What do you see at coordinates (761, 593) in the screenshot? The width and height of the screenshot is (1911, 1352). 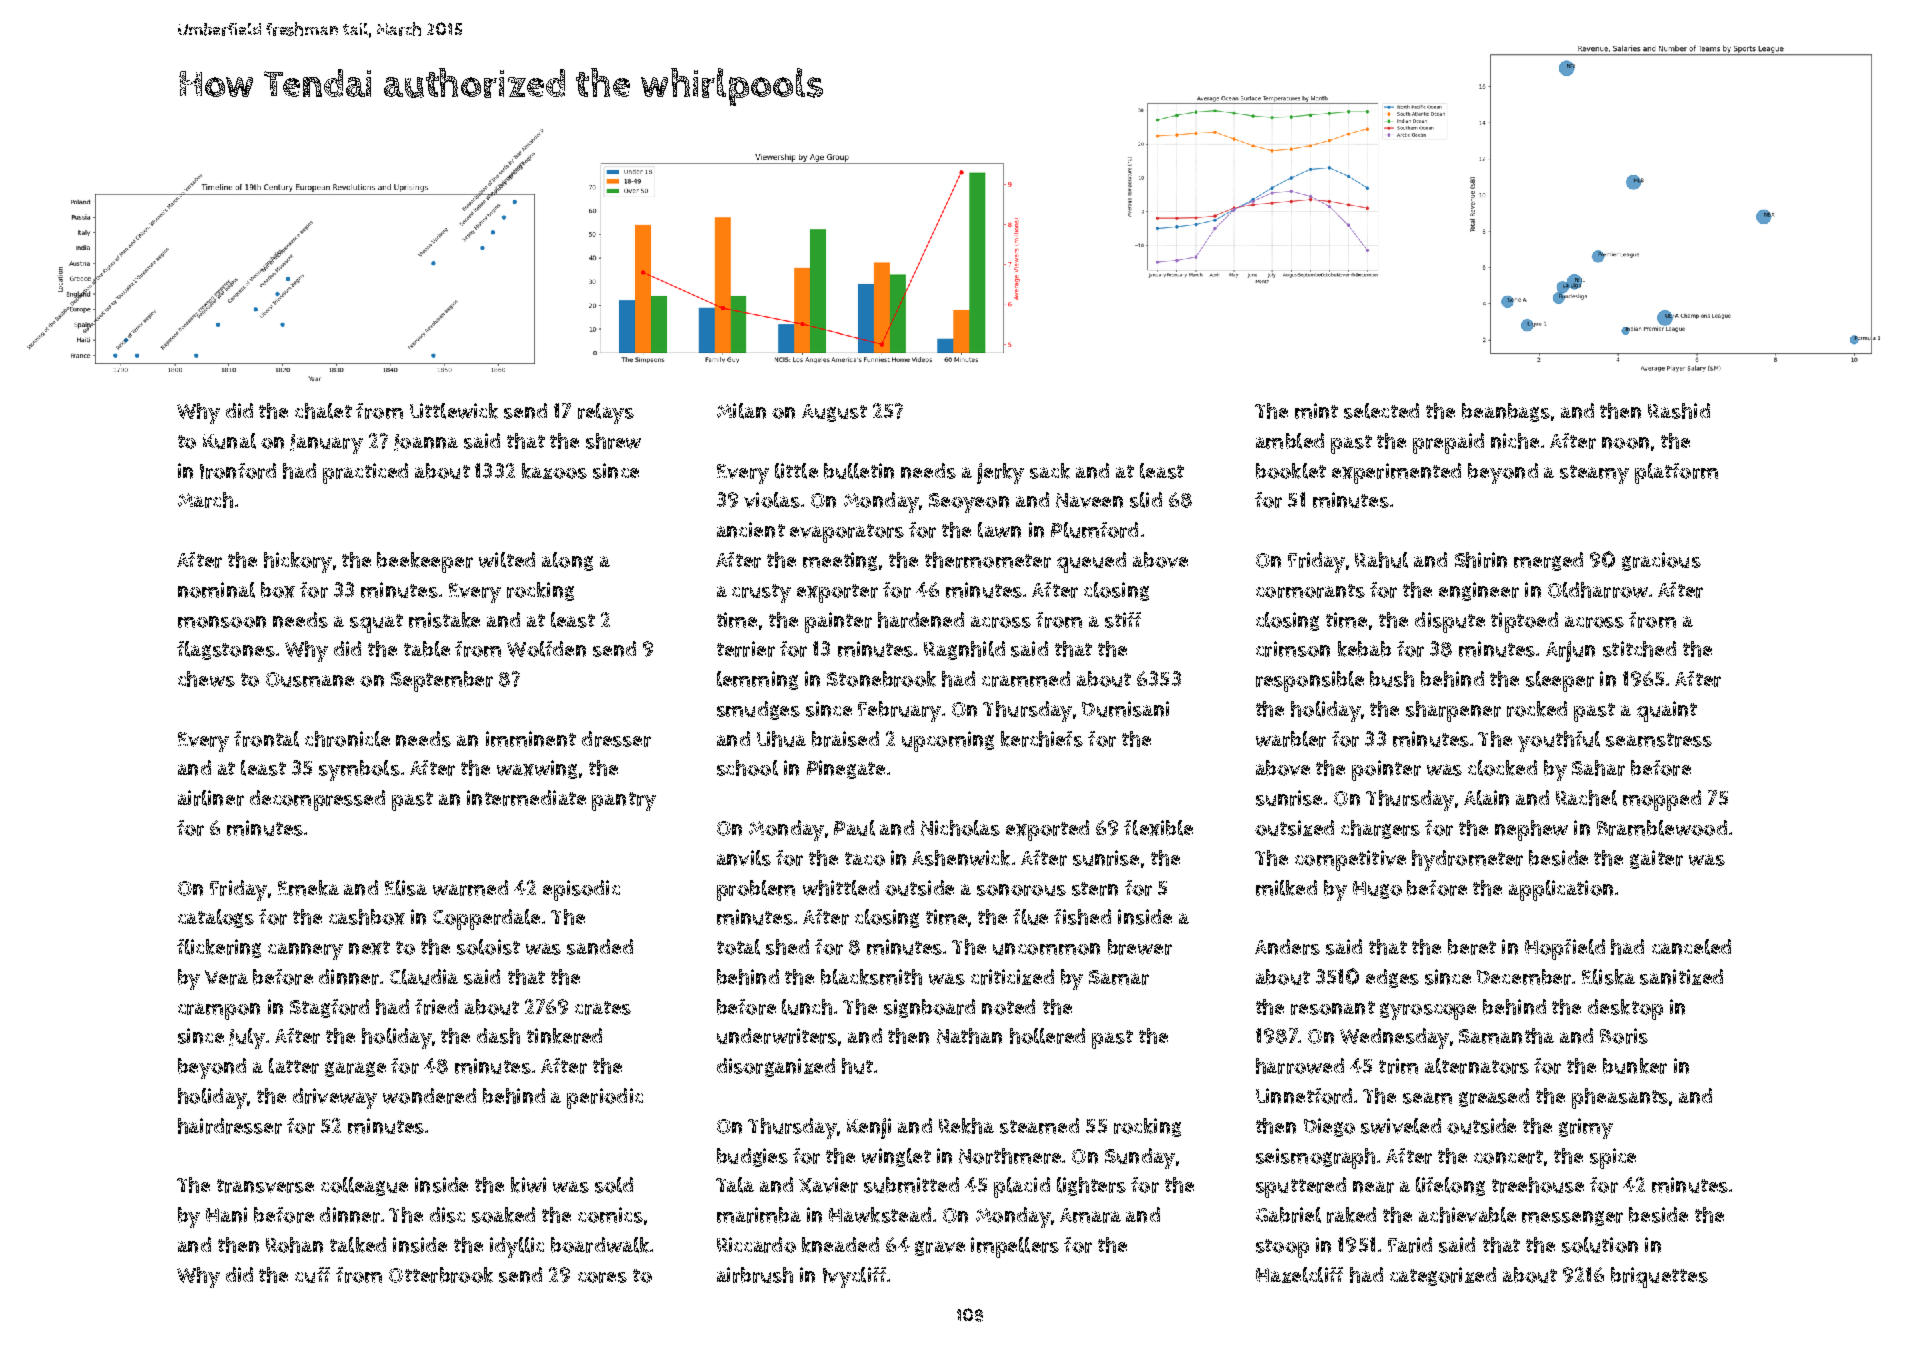 I see `crusty` at bounding box center [761, 593].
